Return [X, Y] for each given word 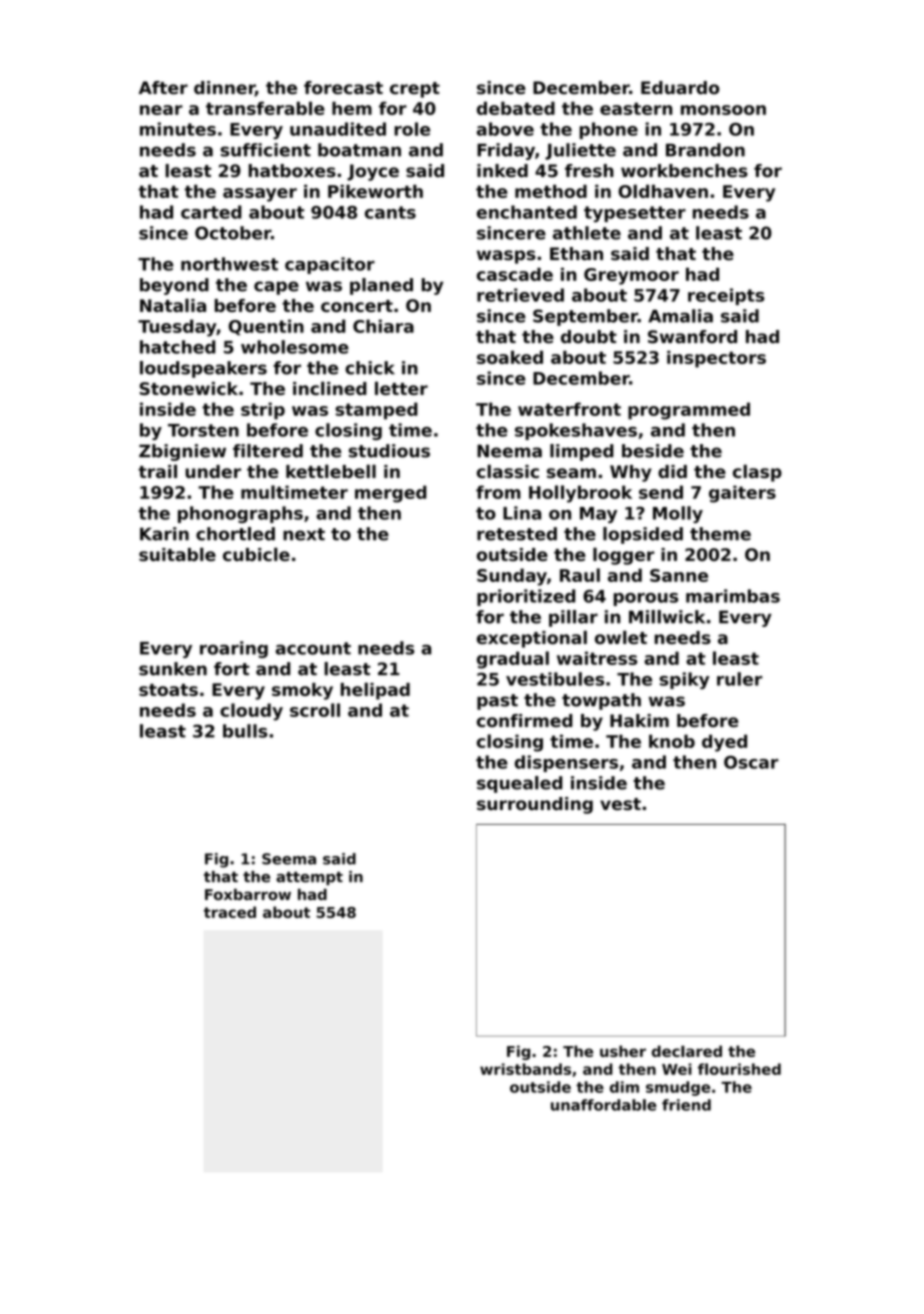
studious [389, 451]
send [661, 492]
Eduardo [680, 88]
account [313, 648]
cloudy [251, 712]
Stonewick [189, 388]
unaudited [338, 129]
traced [230, 912]
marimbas [733, 596]
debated [516, 108]
